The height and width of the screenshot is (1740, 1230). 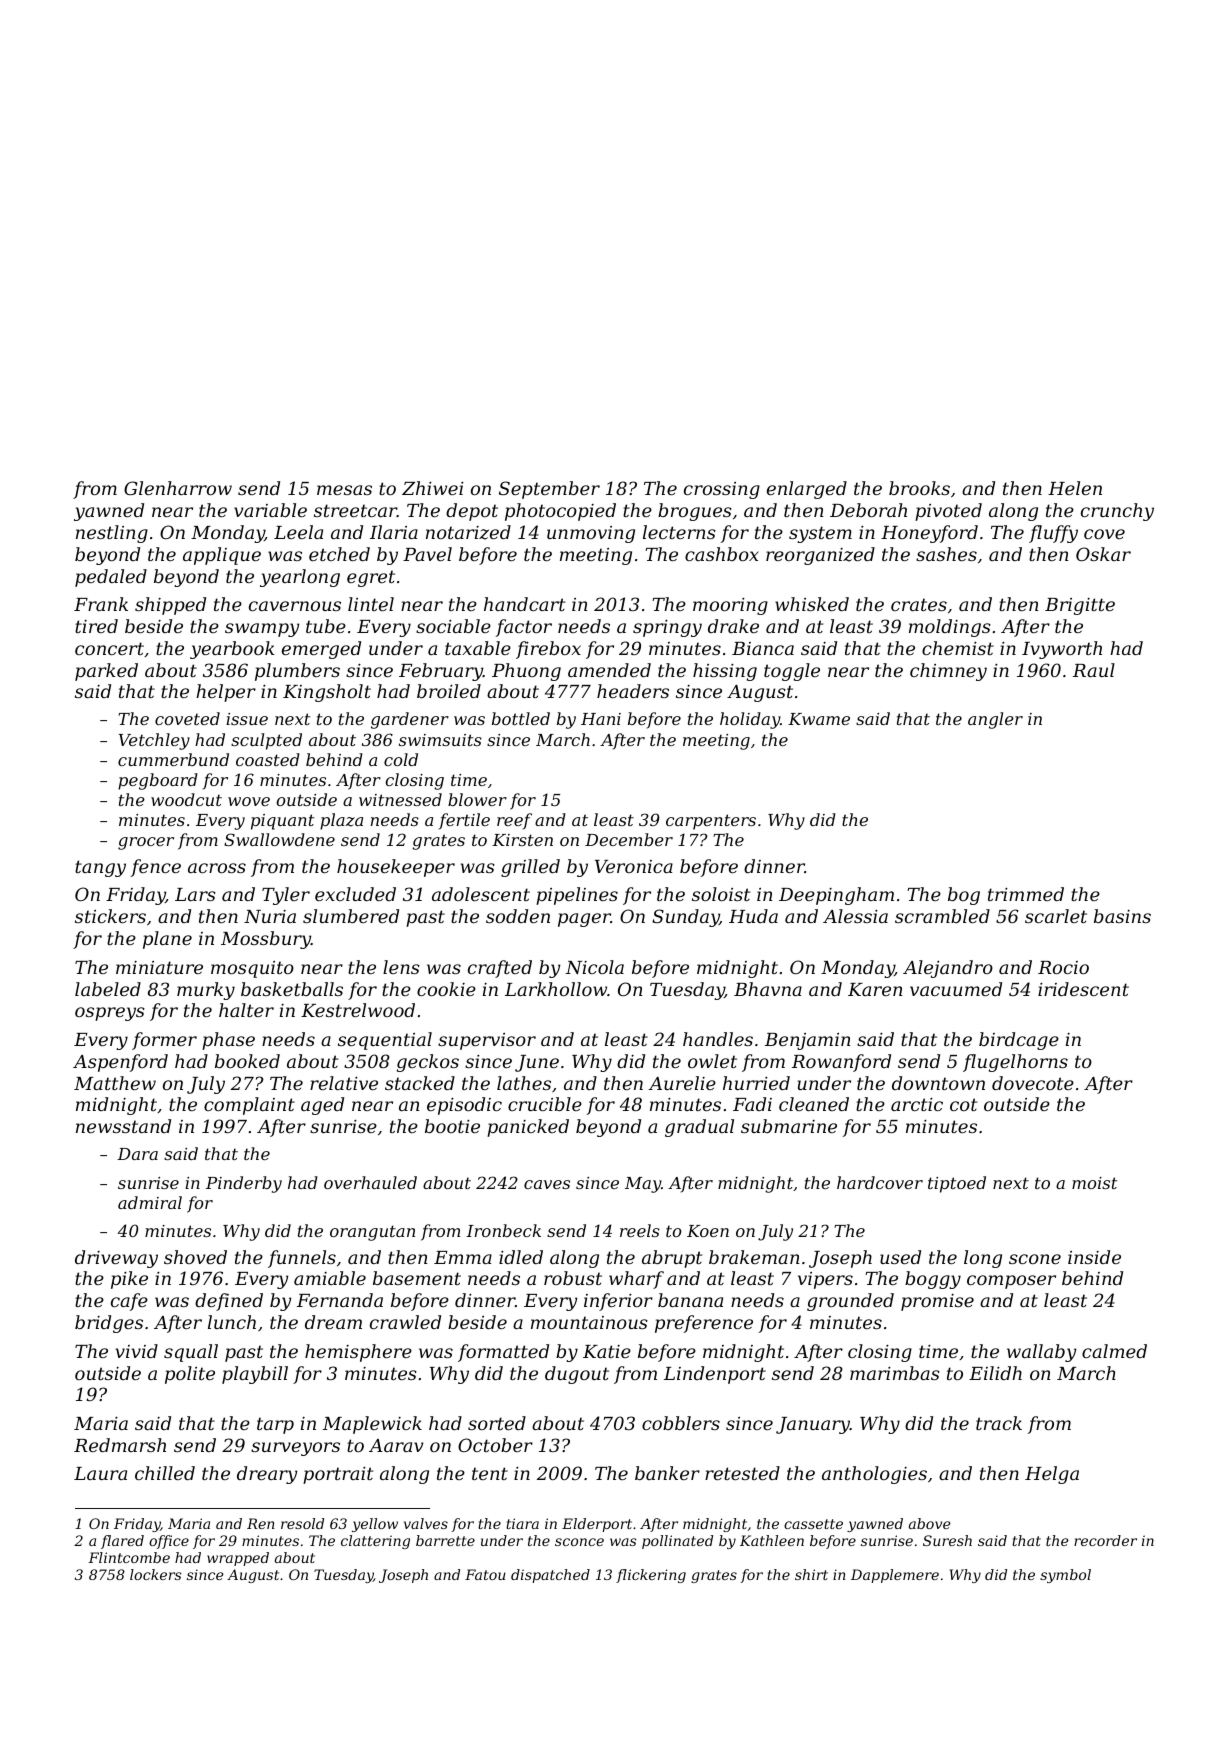 I want to click on scrambled, so click(x=942, y=916).
